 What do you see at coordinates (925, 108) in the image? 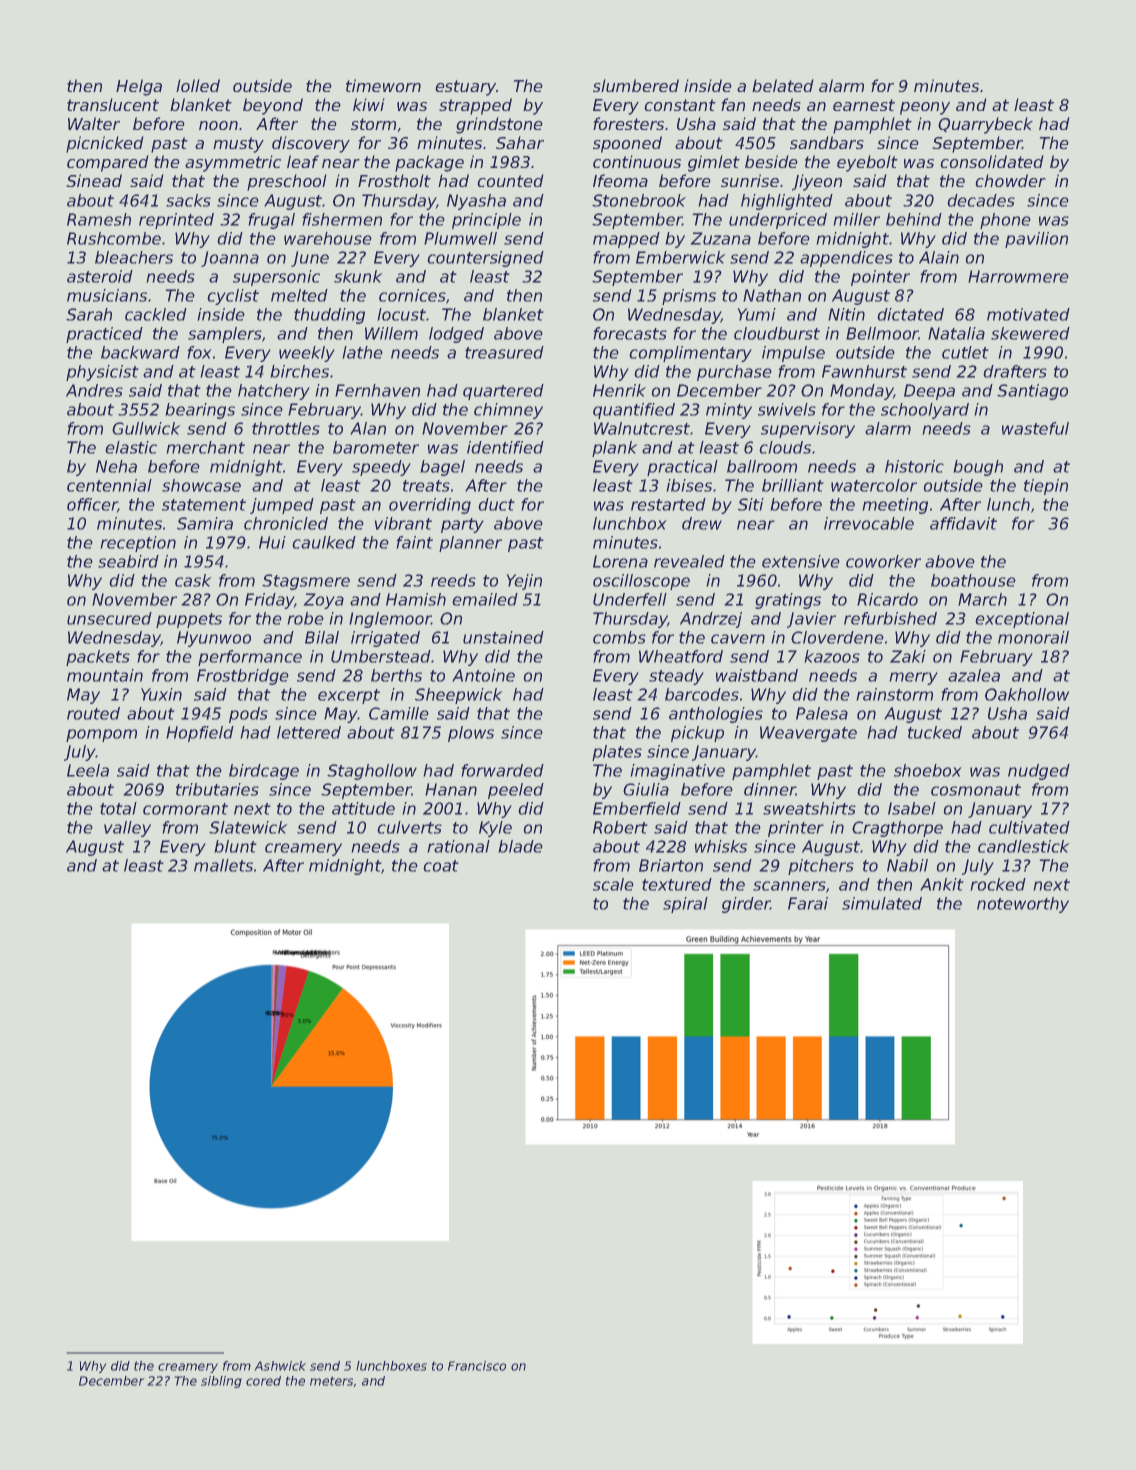
I see `peony` at bounding box center [925, 108].
